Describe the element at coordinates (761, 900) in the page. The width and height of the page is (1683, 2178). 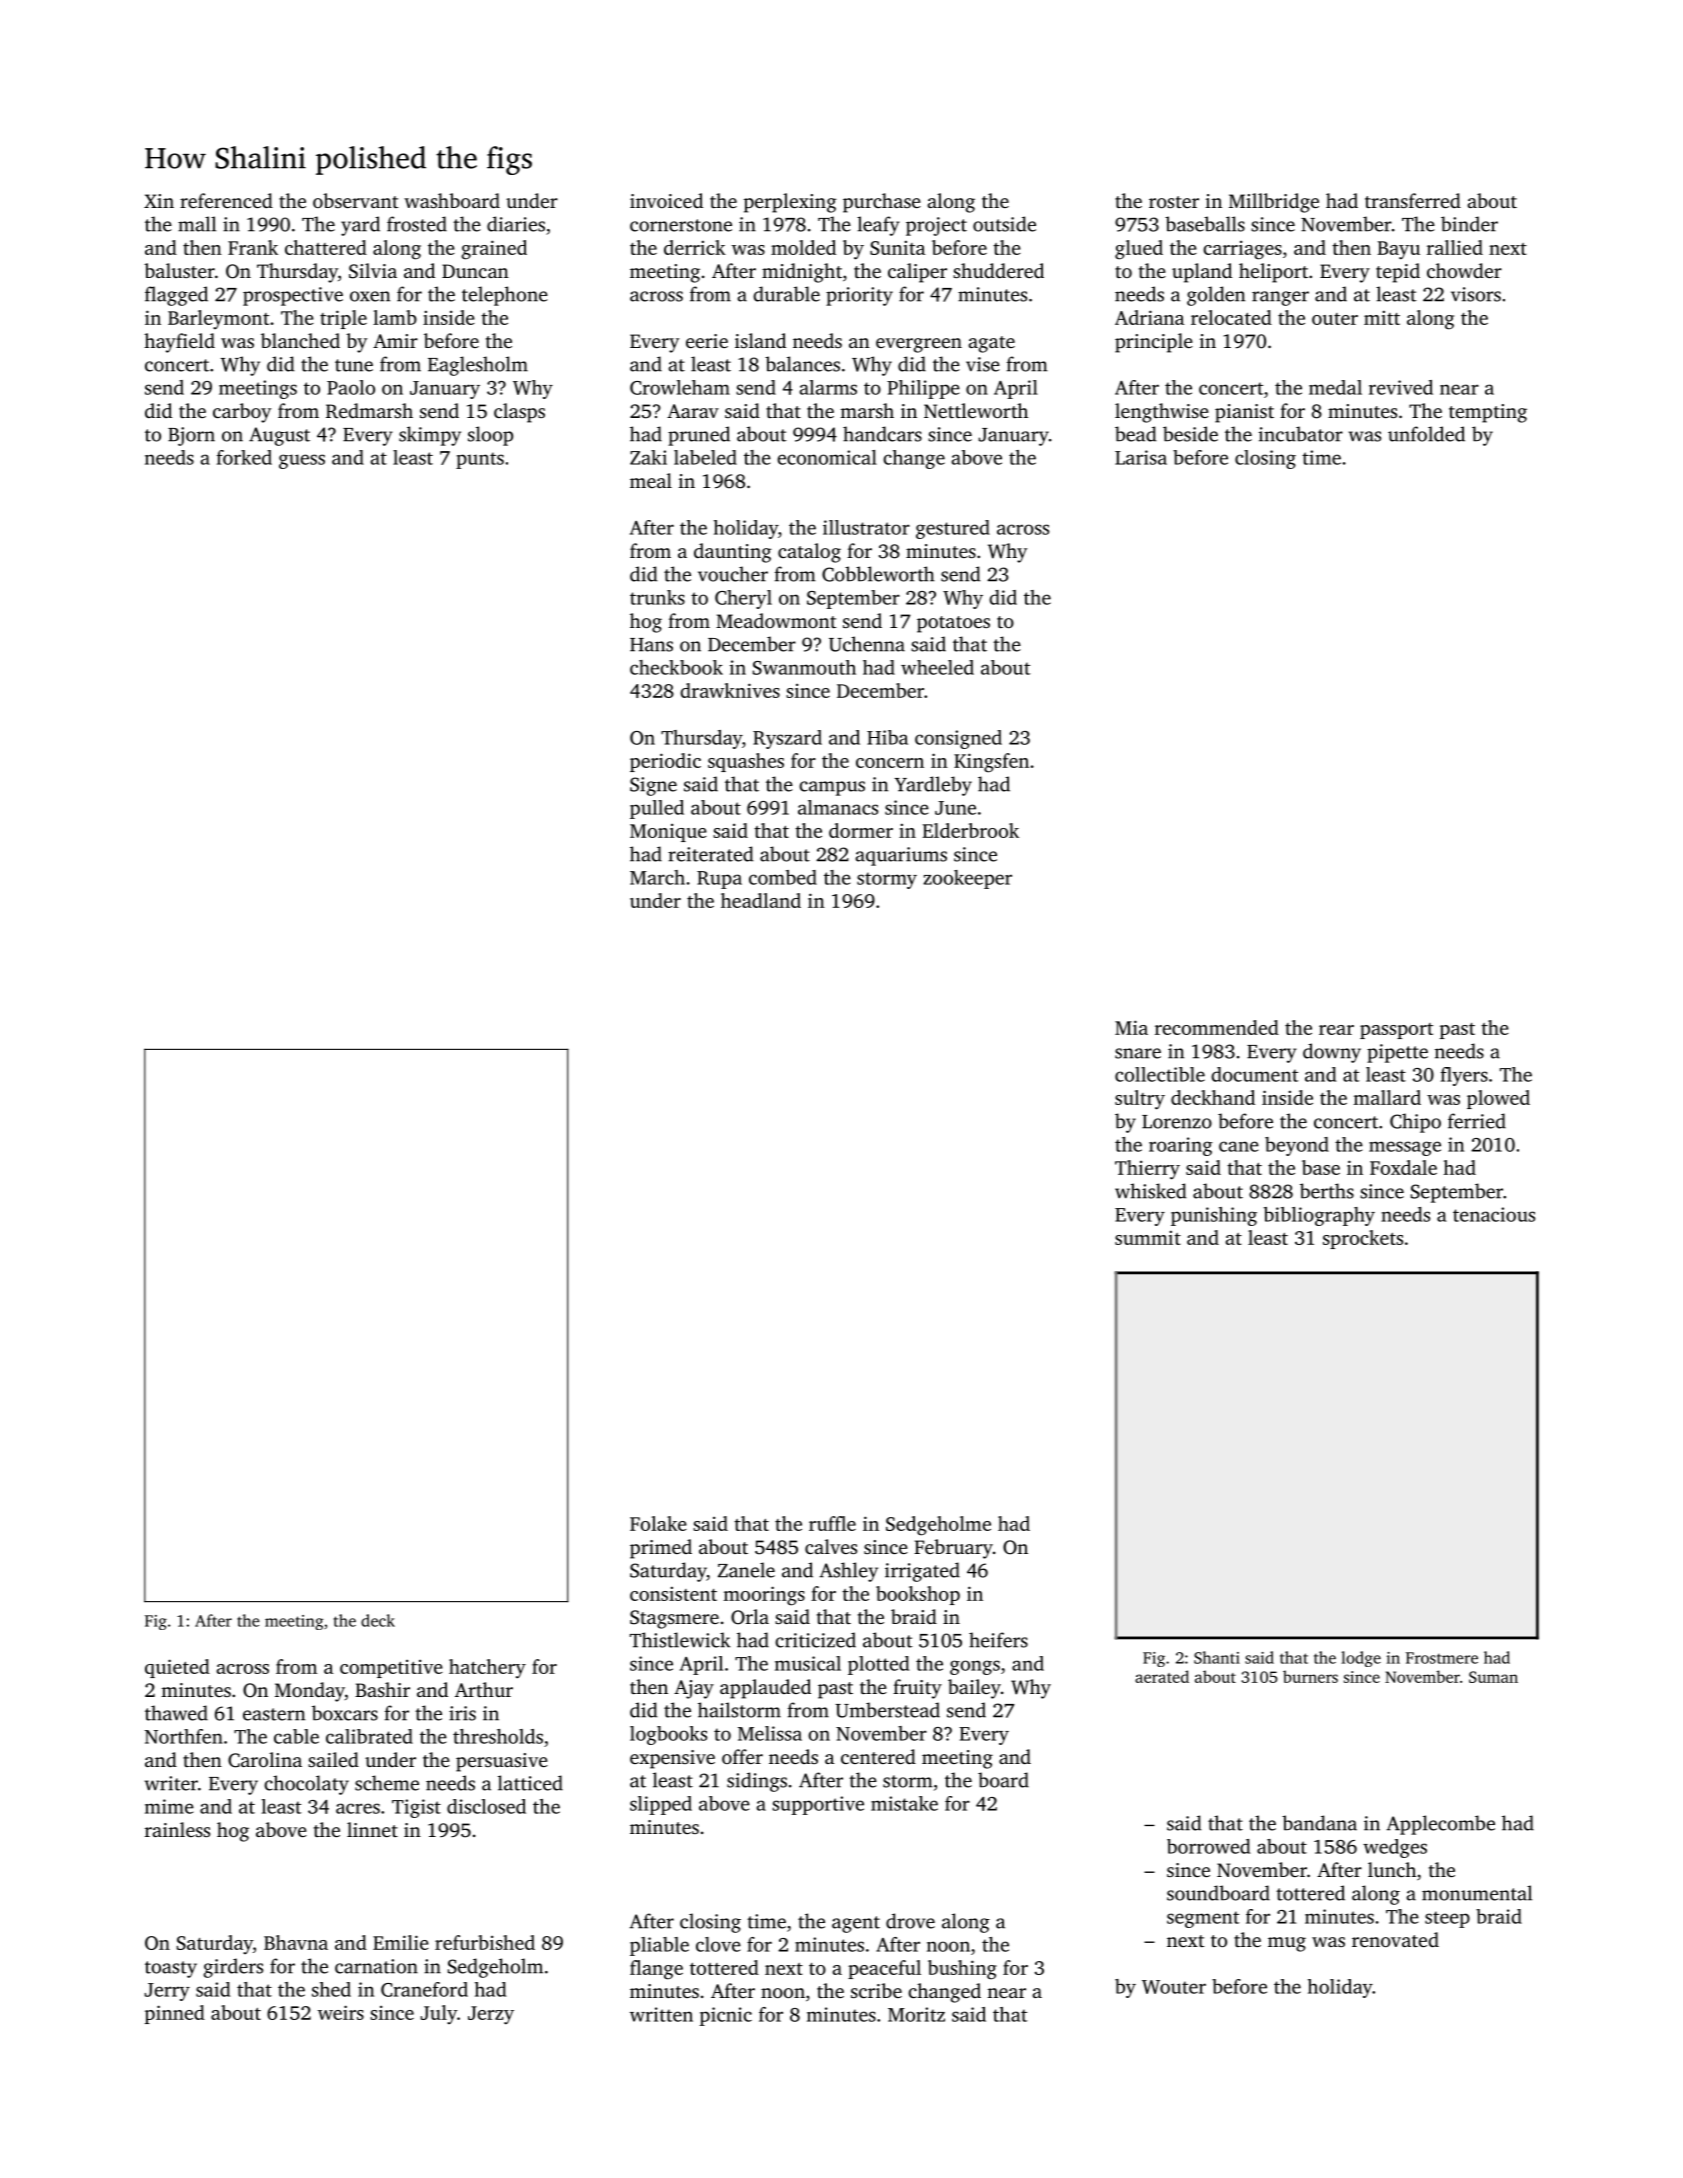
I see `headland` at that location.
